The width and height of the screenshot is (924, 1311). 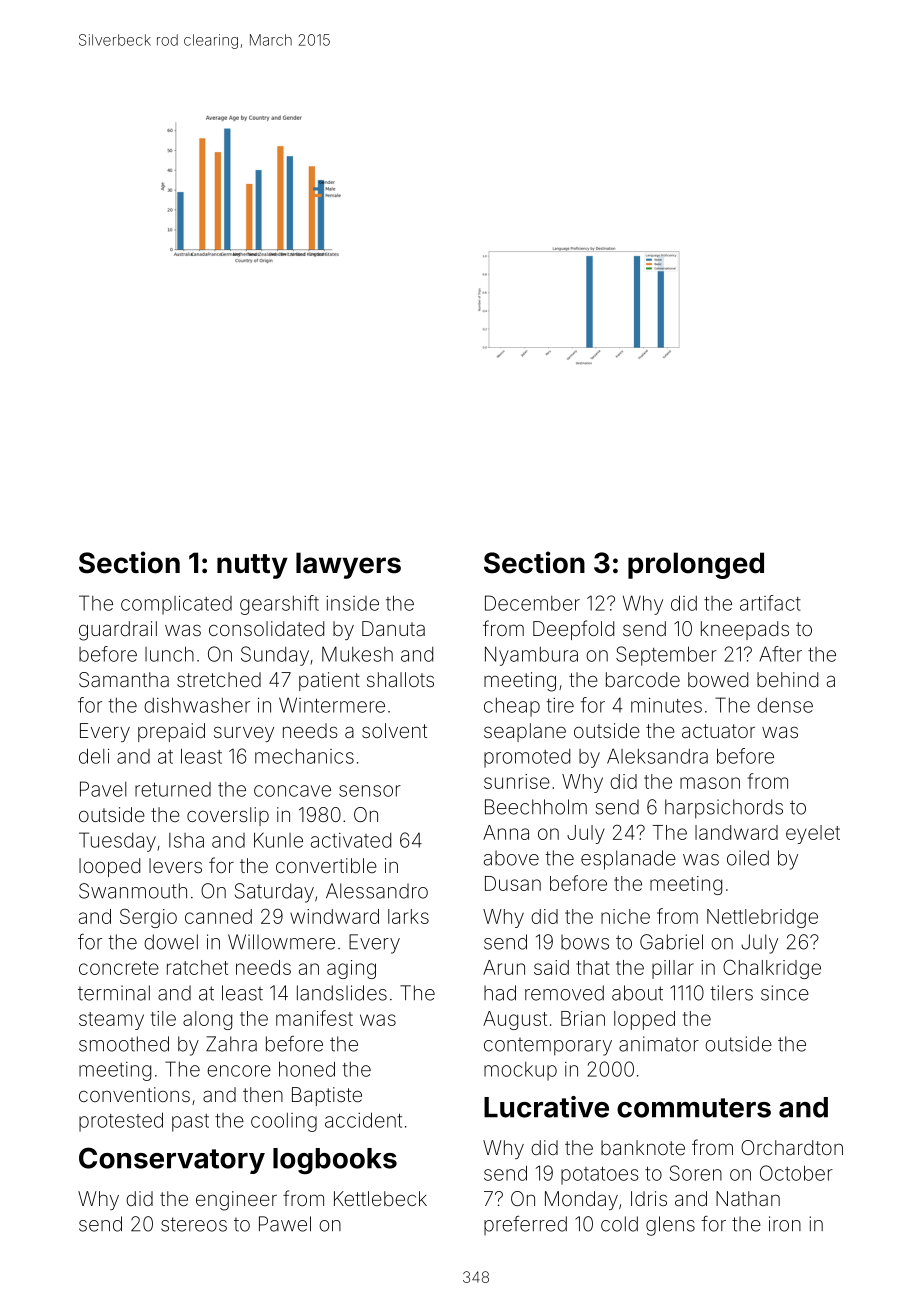 I want to click on prolonged, so click(x=696, y=565).
